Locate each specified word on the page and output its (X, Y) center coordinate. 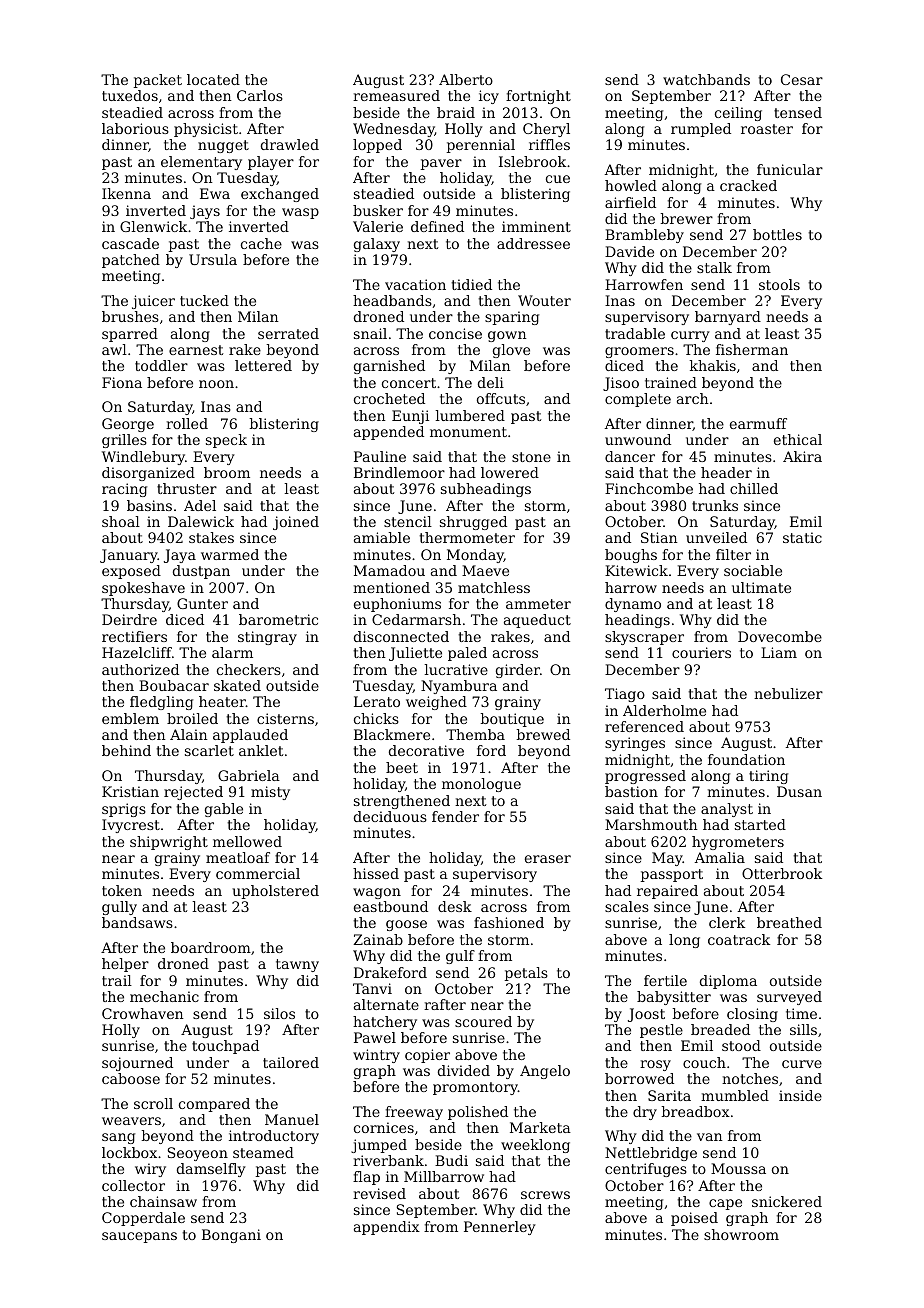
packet (158, 81)
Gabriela (249, 775)
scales (627, 906)
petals (526, 974)
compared (214, 1105)
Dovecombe (780, 636)
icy (489, 97)
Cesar (802, 79)
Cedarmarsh (416, 619)
